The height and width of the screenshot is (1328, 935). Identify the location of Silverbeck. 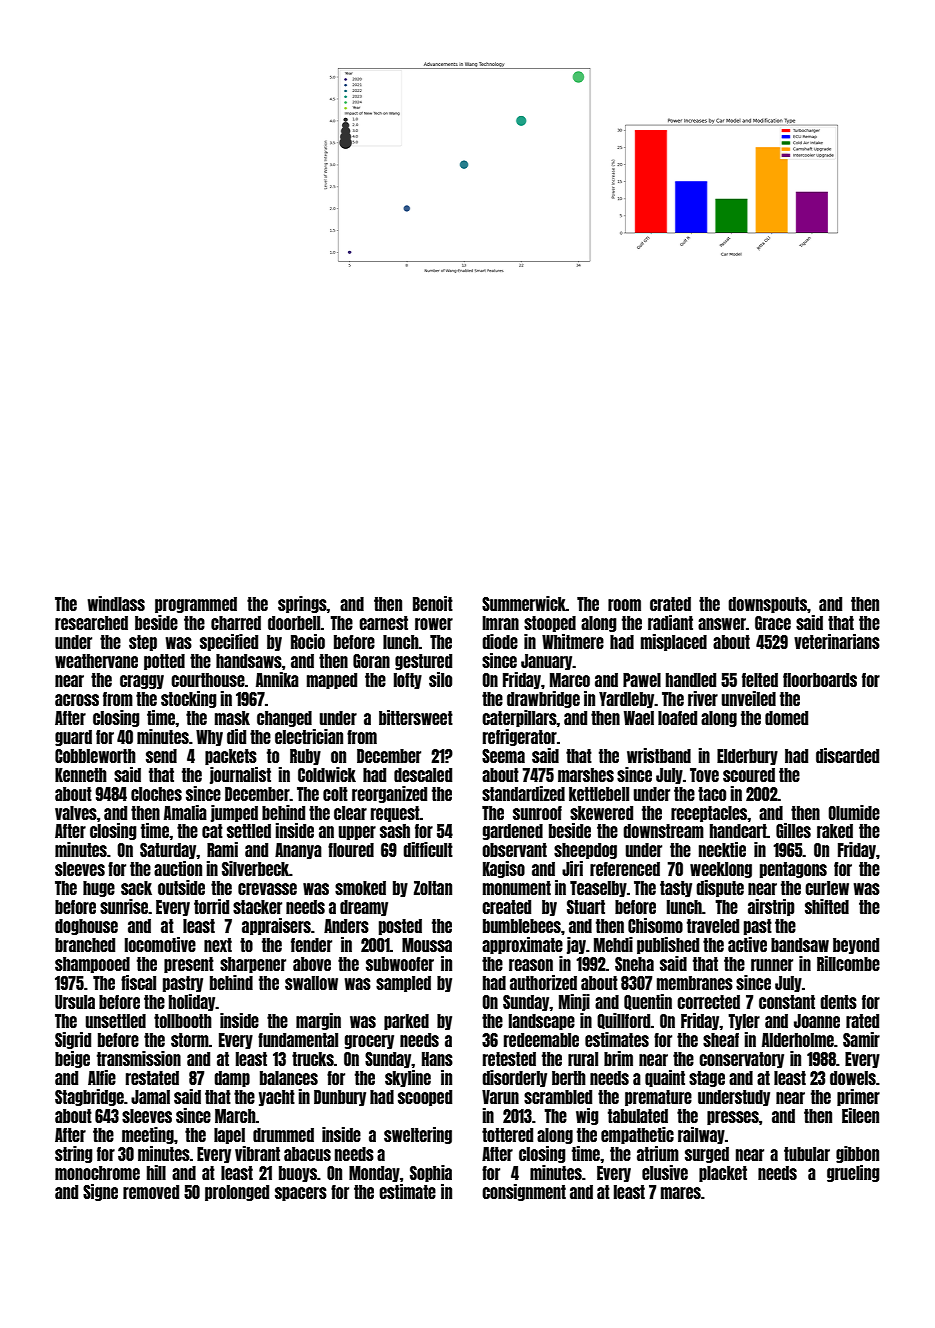
(255, 868).
